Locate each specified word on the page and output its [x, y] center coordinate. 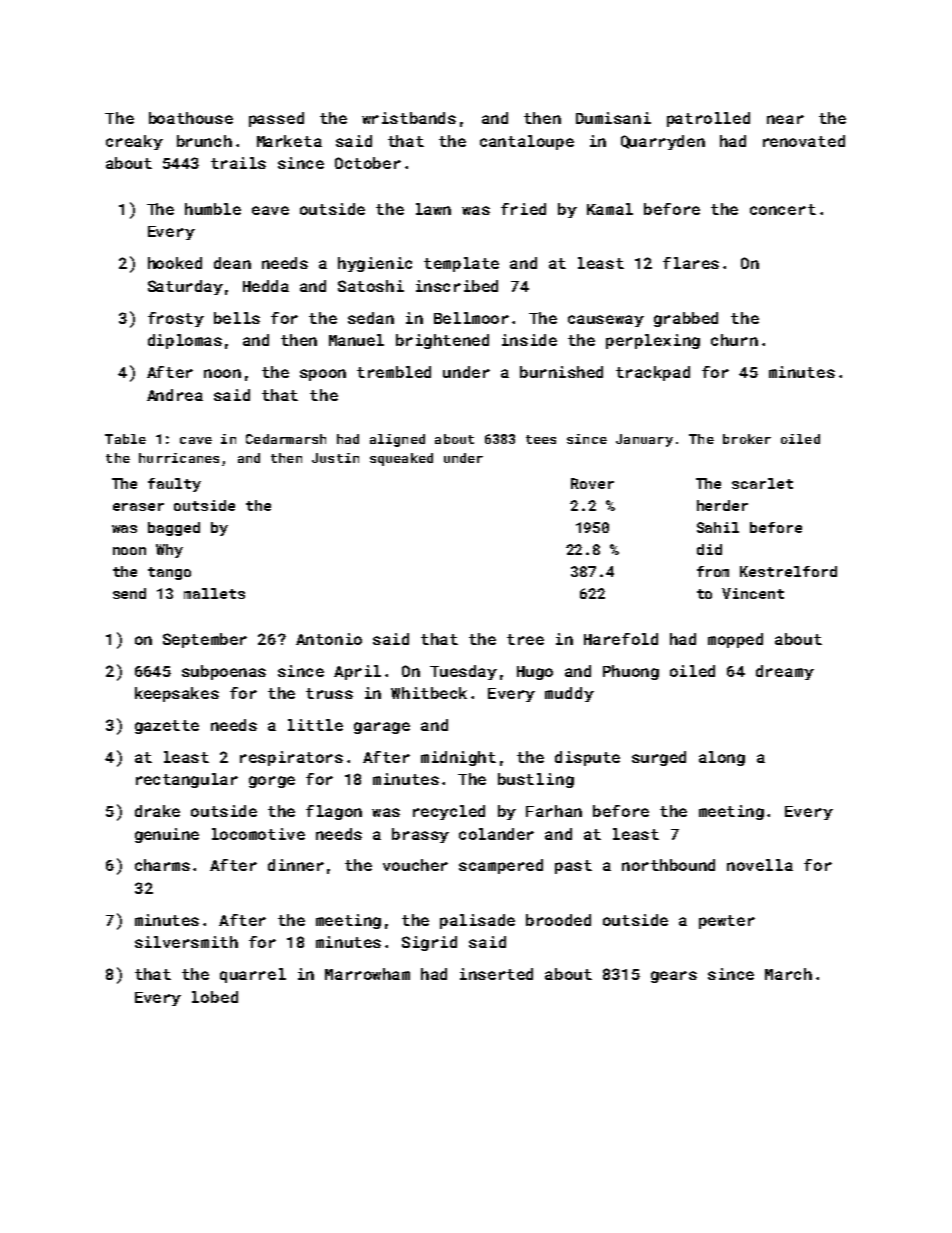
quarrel [253, 975]
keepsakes [177, 694]
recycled [449, 812]
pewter [727, 922]
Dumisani [613, 118]
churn [734, 340]
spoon [323, 375]
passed [276, 119]
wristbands [409, 118]
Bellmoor [471, 318]
